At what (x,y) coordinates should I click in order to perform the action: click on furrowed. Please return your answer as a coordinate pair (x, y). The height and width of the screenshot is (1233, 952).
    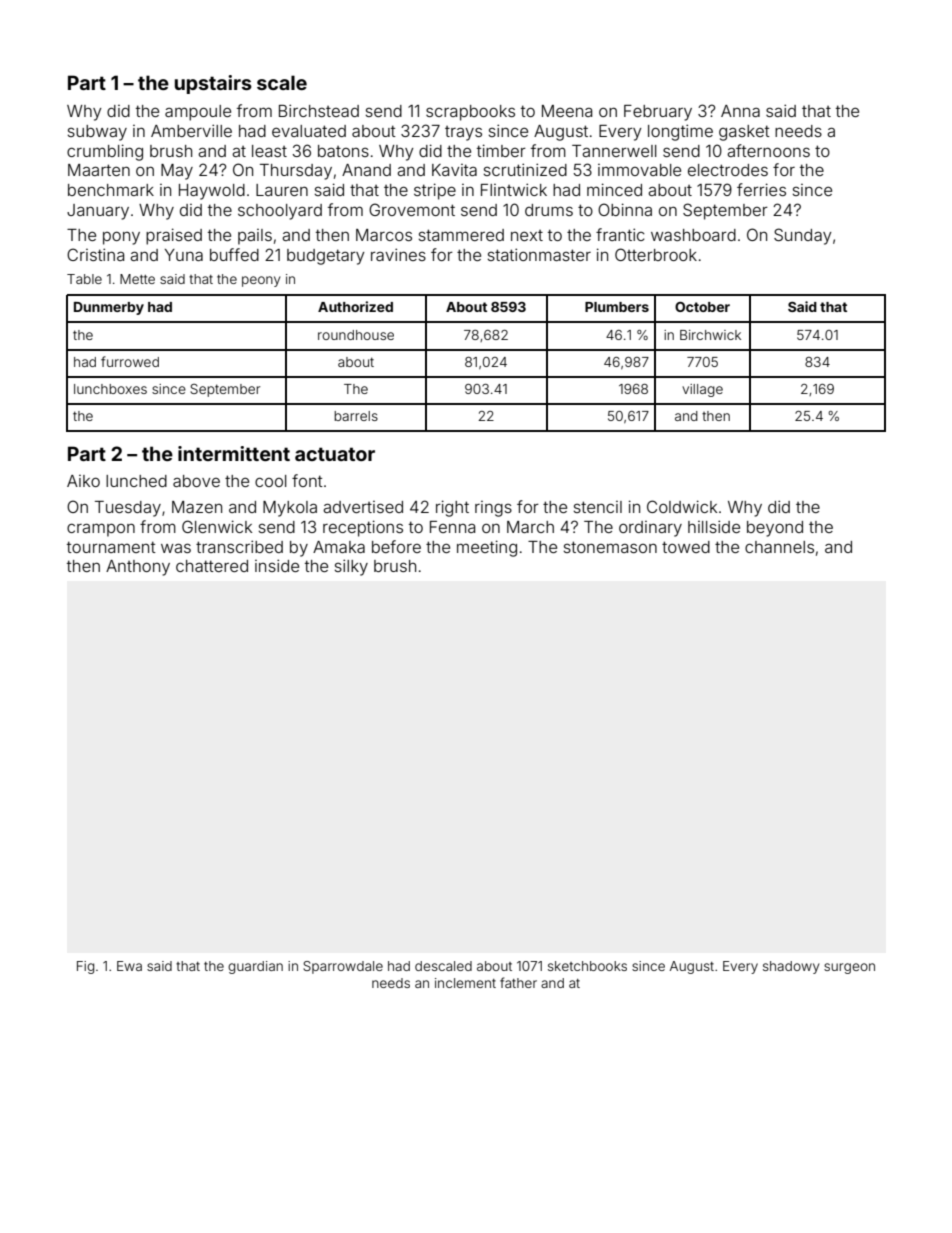
    Looking at the image, I should click on (130, 361).
